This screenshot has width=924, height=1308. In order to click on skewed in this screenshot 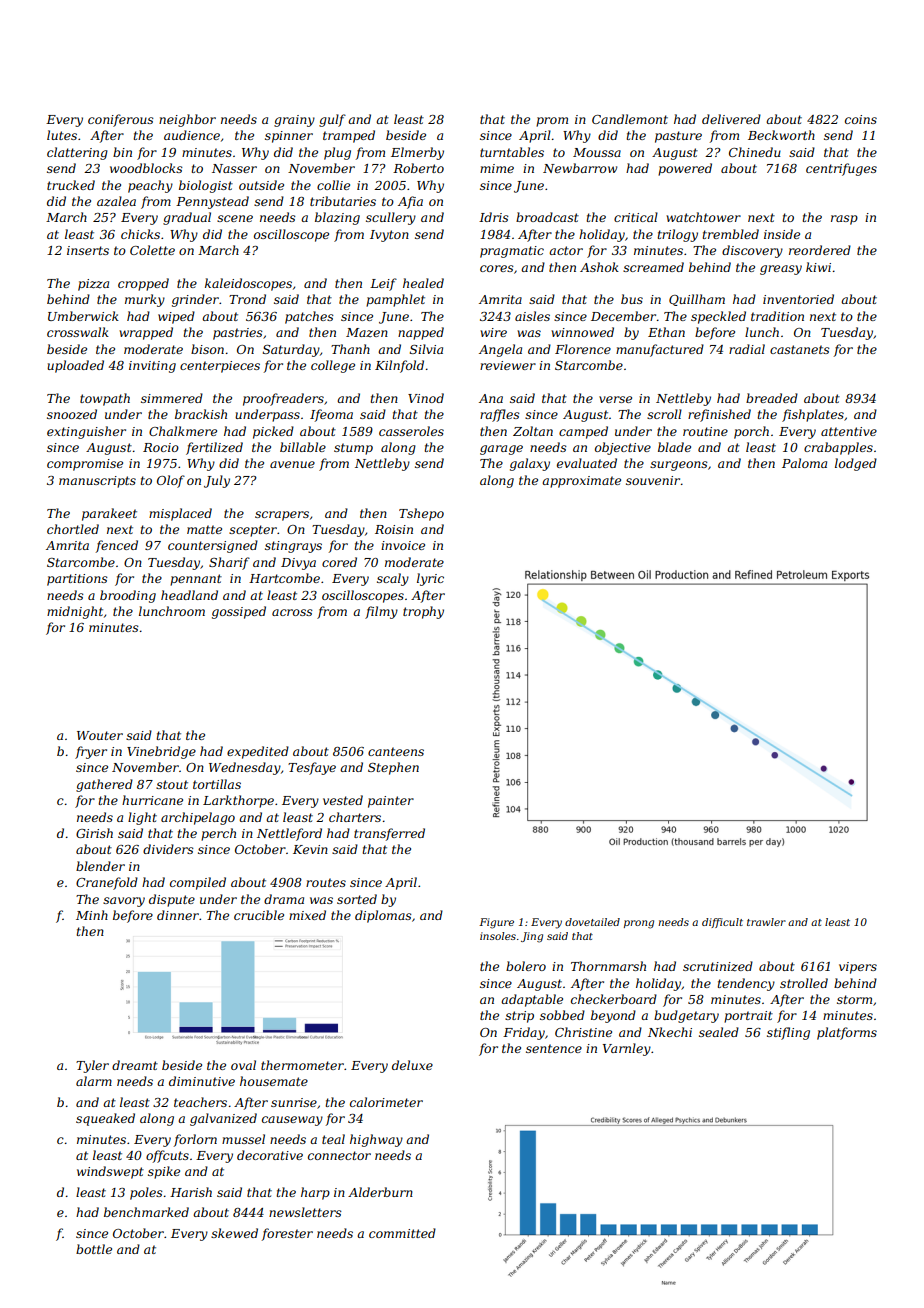, I will do `click(234, 1233)`.
